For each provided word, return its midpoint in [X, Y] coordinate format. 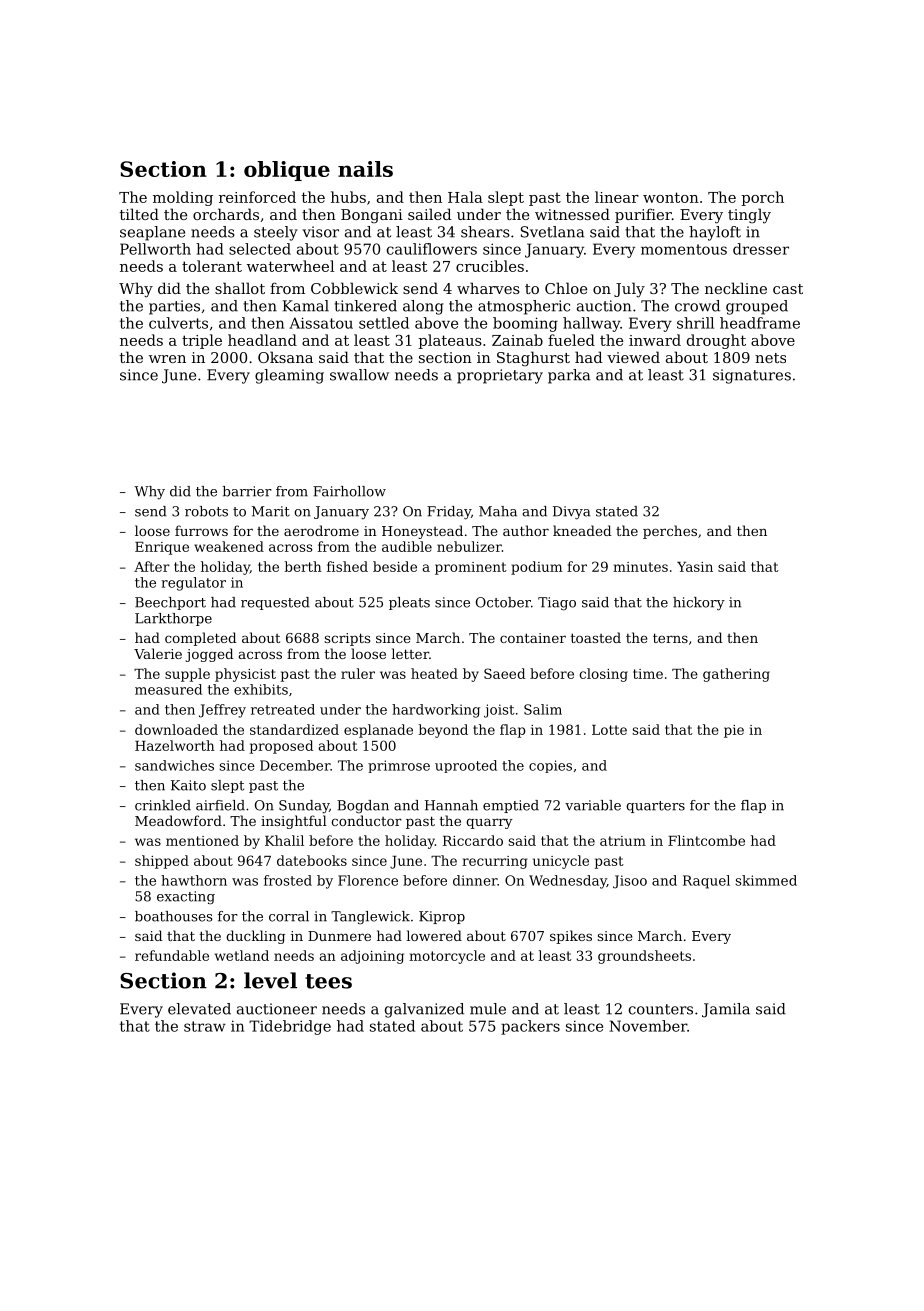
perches [670, 532]
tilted [139, 214]
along [423, 307]
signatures [752, 376]
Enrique [162, 548]
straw [205, 1026]
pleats [409, 603]
